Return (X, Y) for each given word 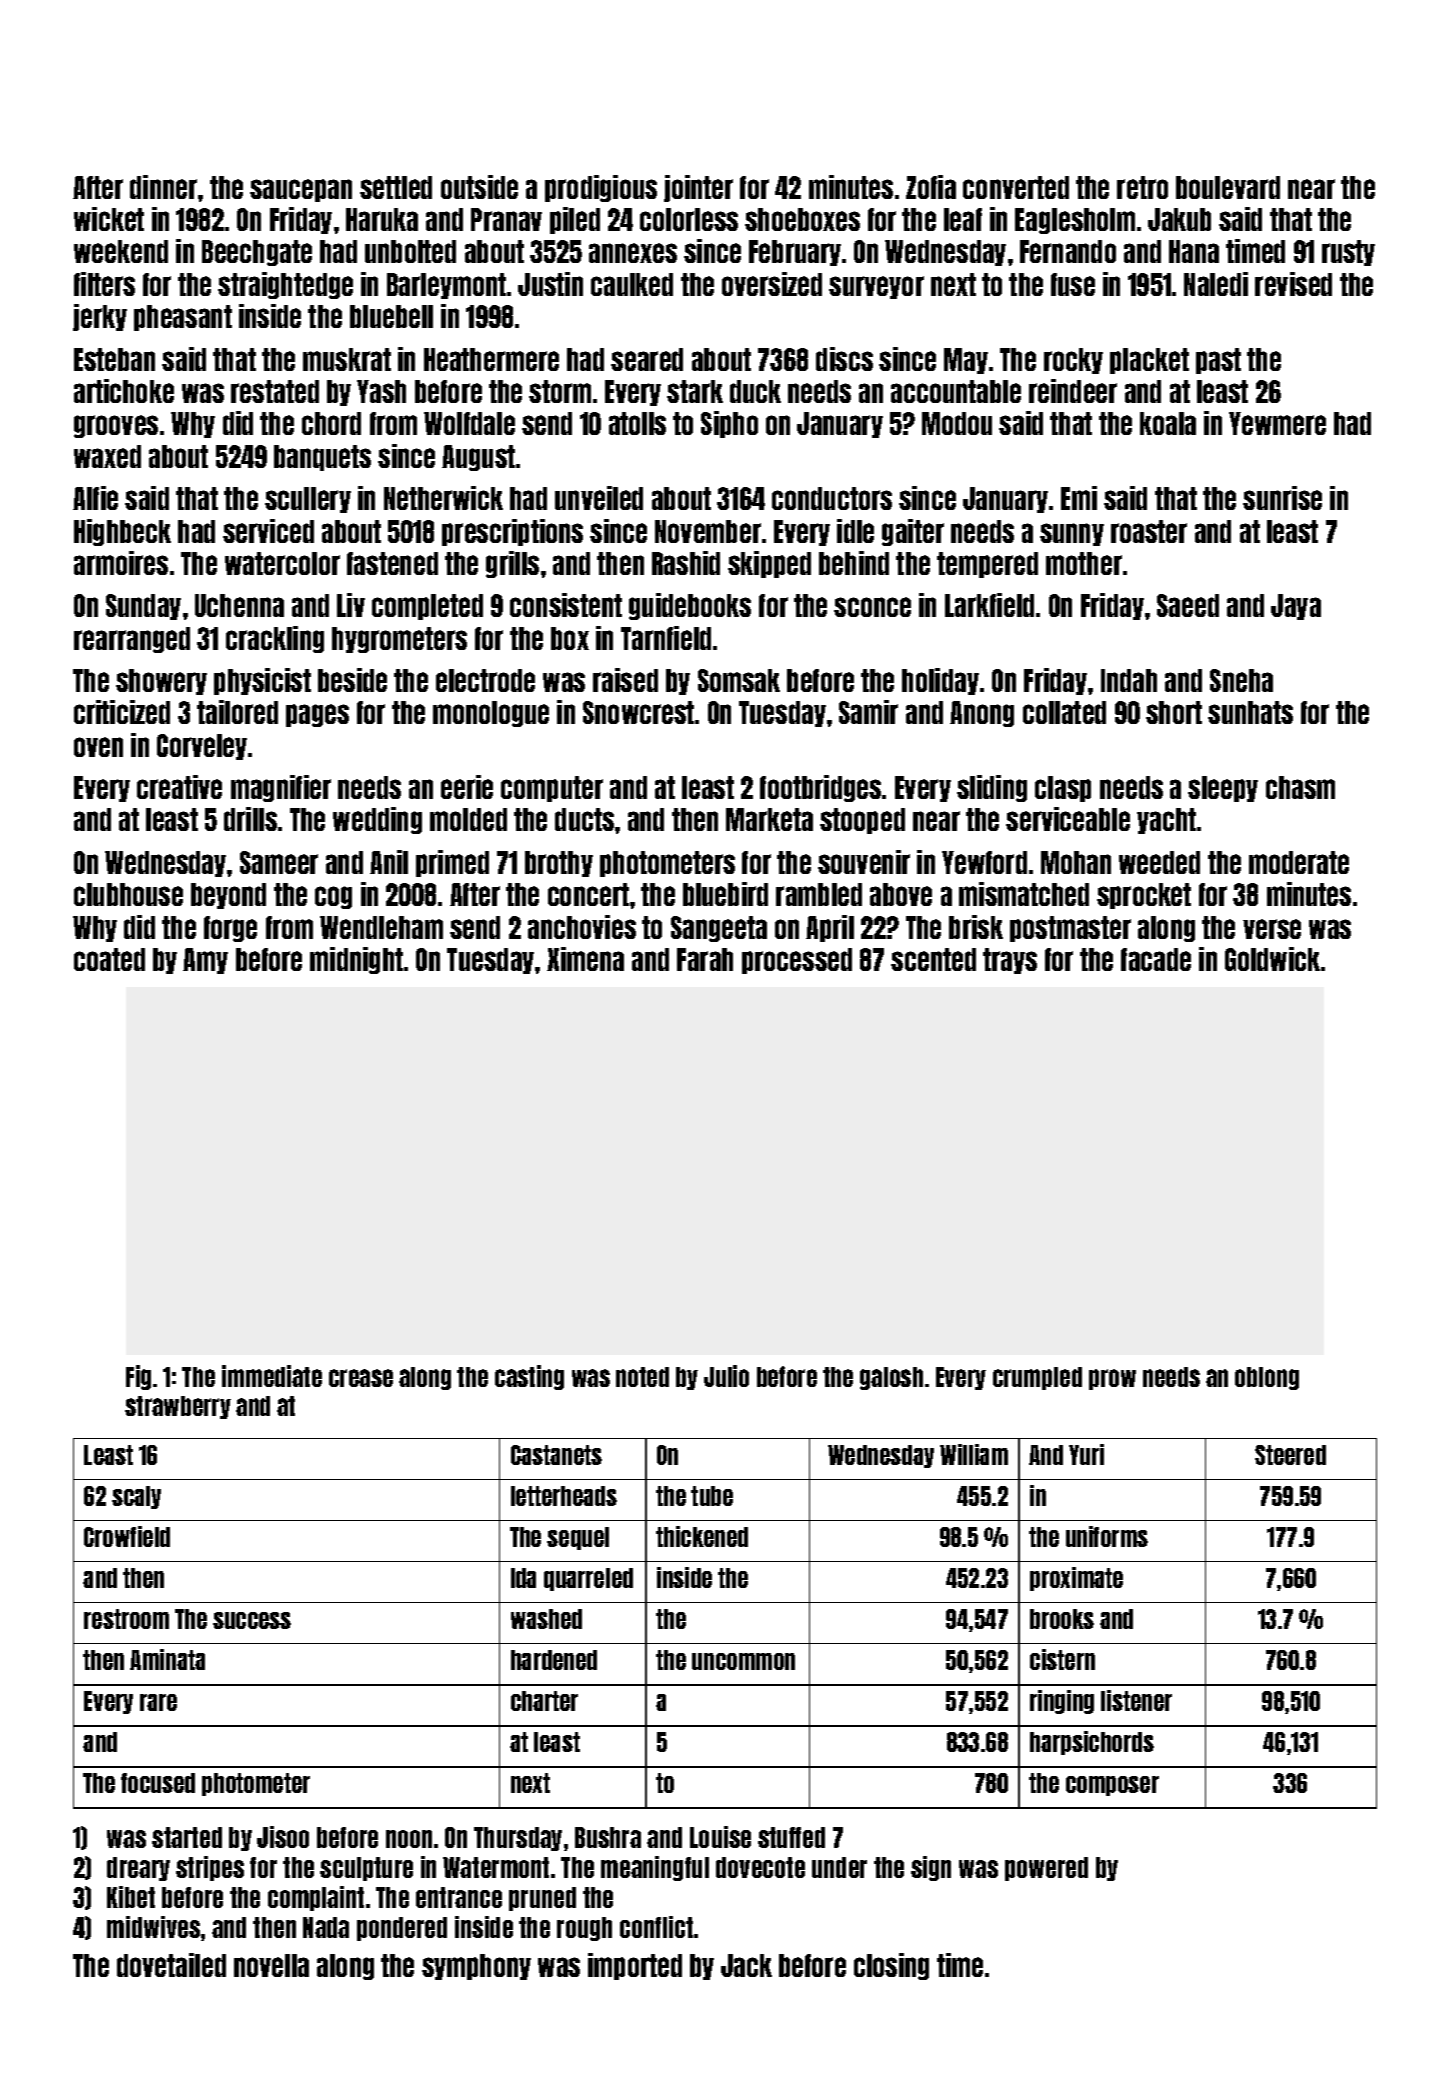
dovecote (760, 1867)
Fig (138, 1377)
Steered (1290, 1455)
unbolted (410, 251)
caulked (632, 284)
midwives (153, 1927)
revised (1293, 284)
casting (529, 1377)
